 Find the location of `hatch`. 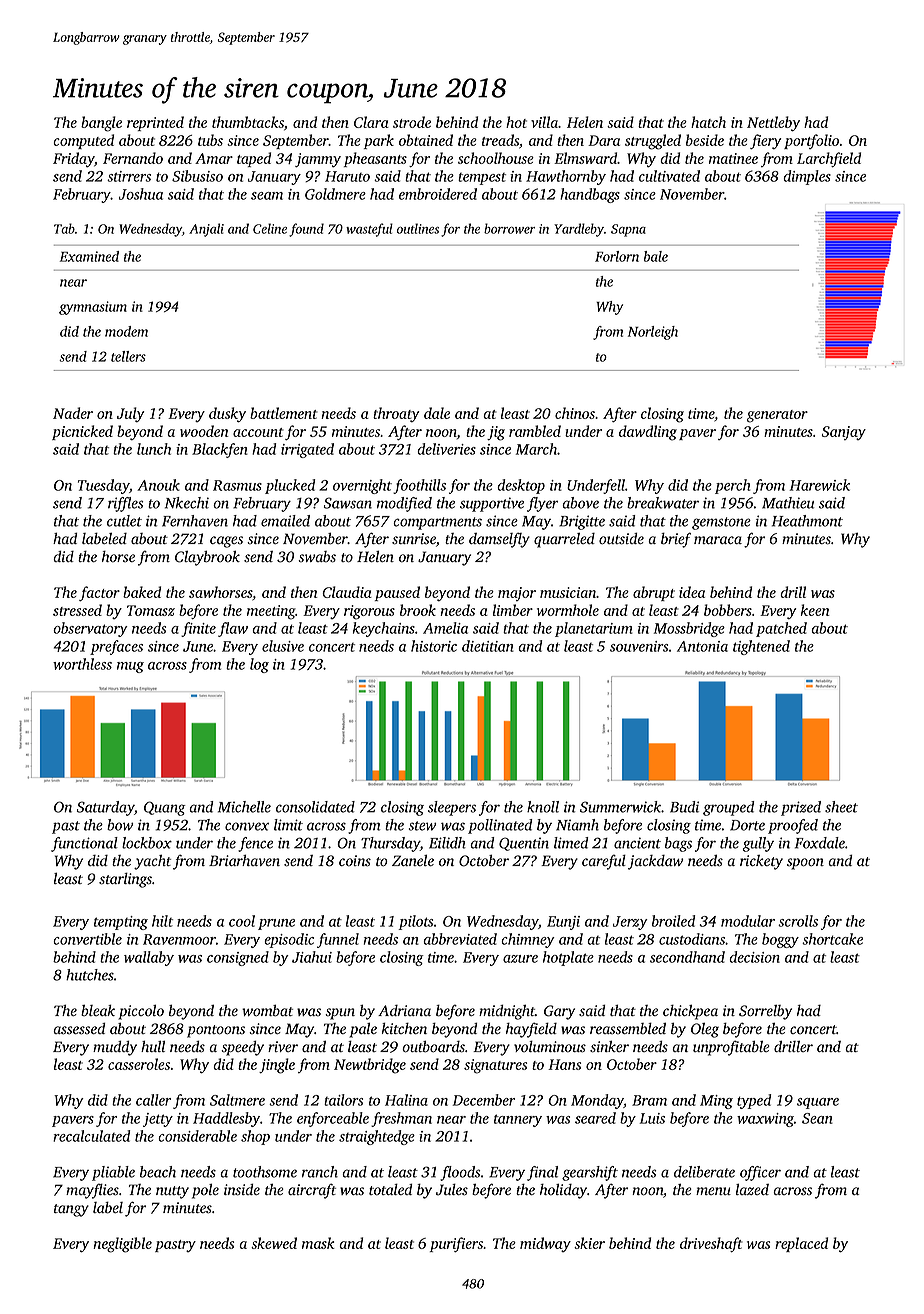

hatch is located at coordinates (708, 122).
